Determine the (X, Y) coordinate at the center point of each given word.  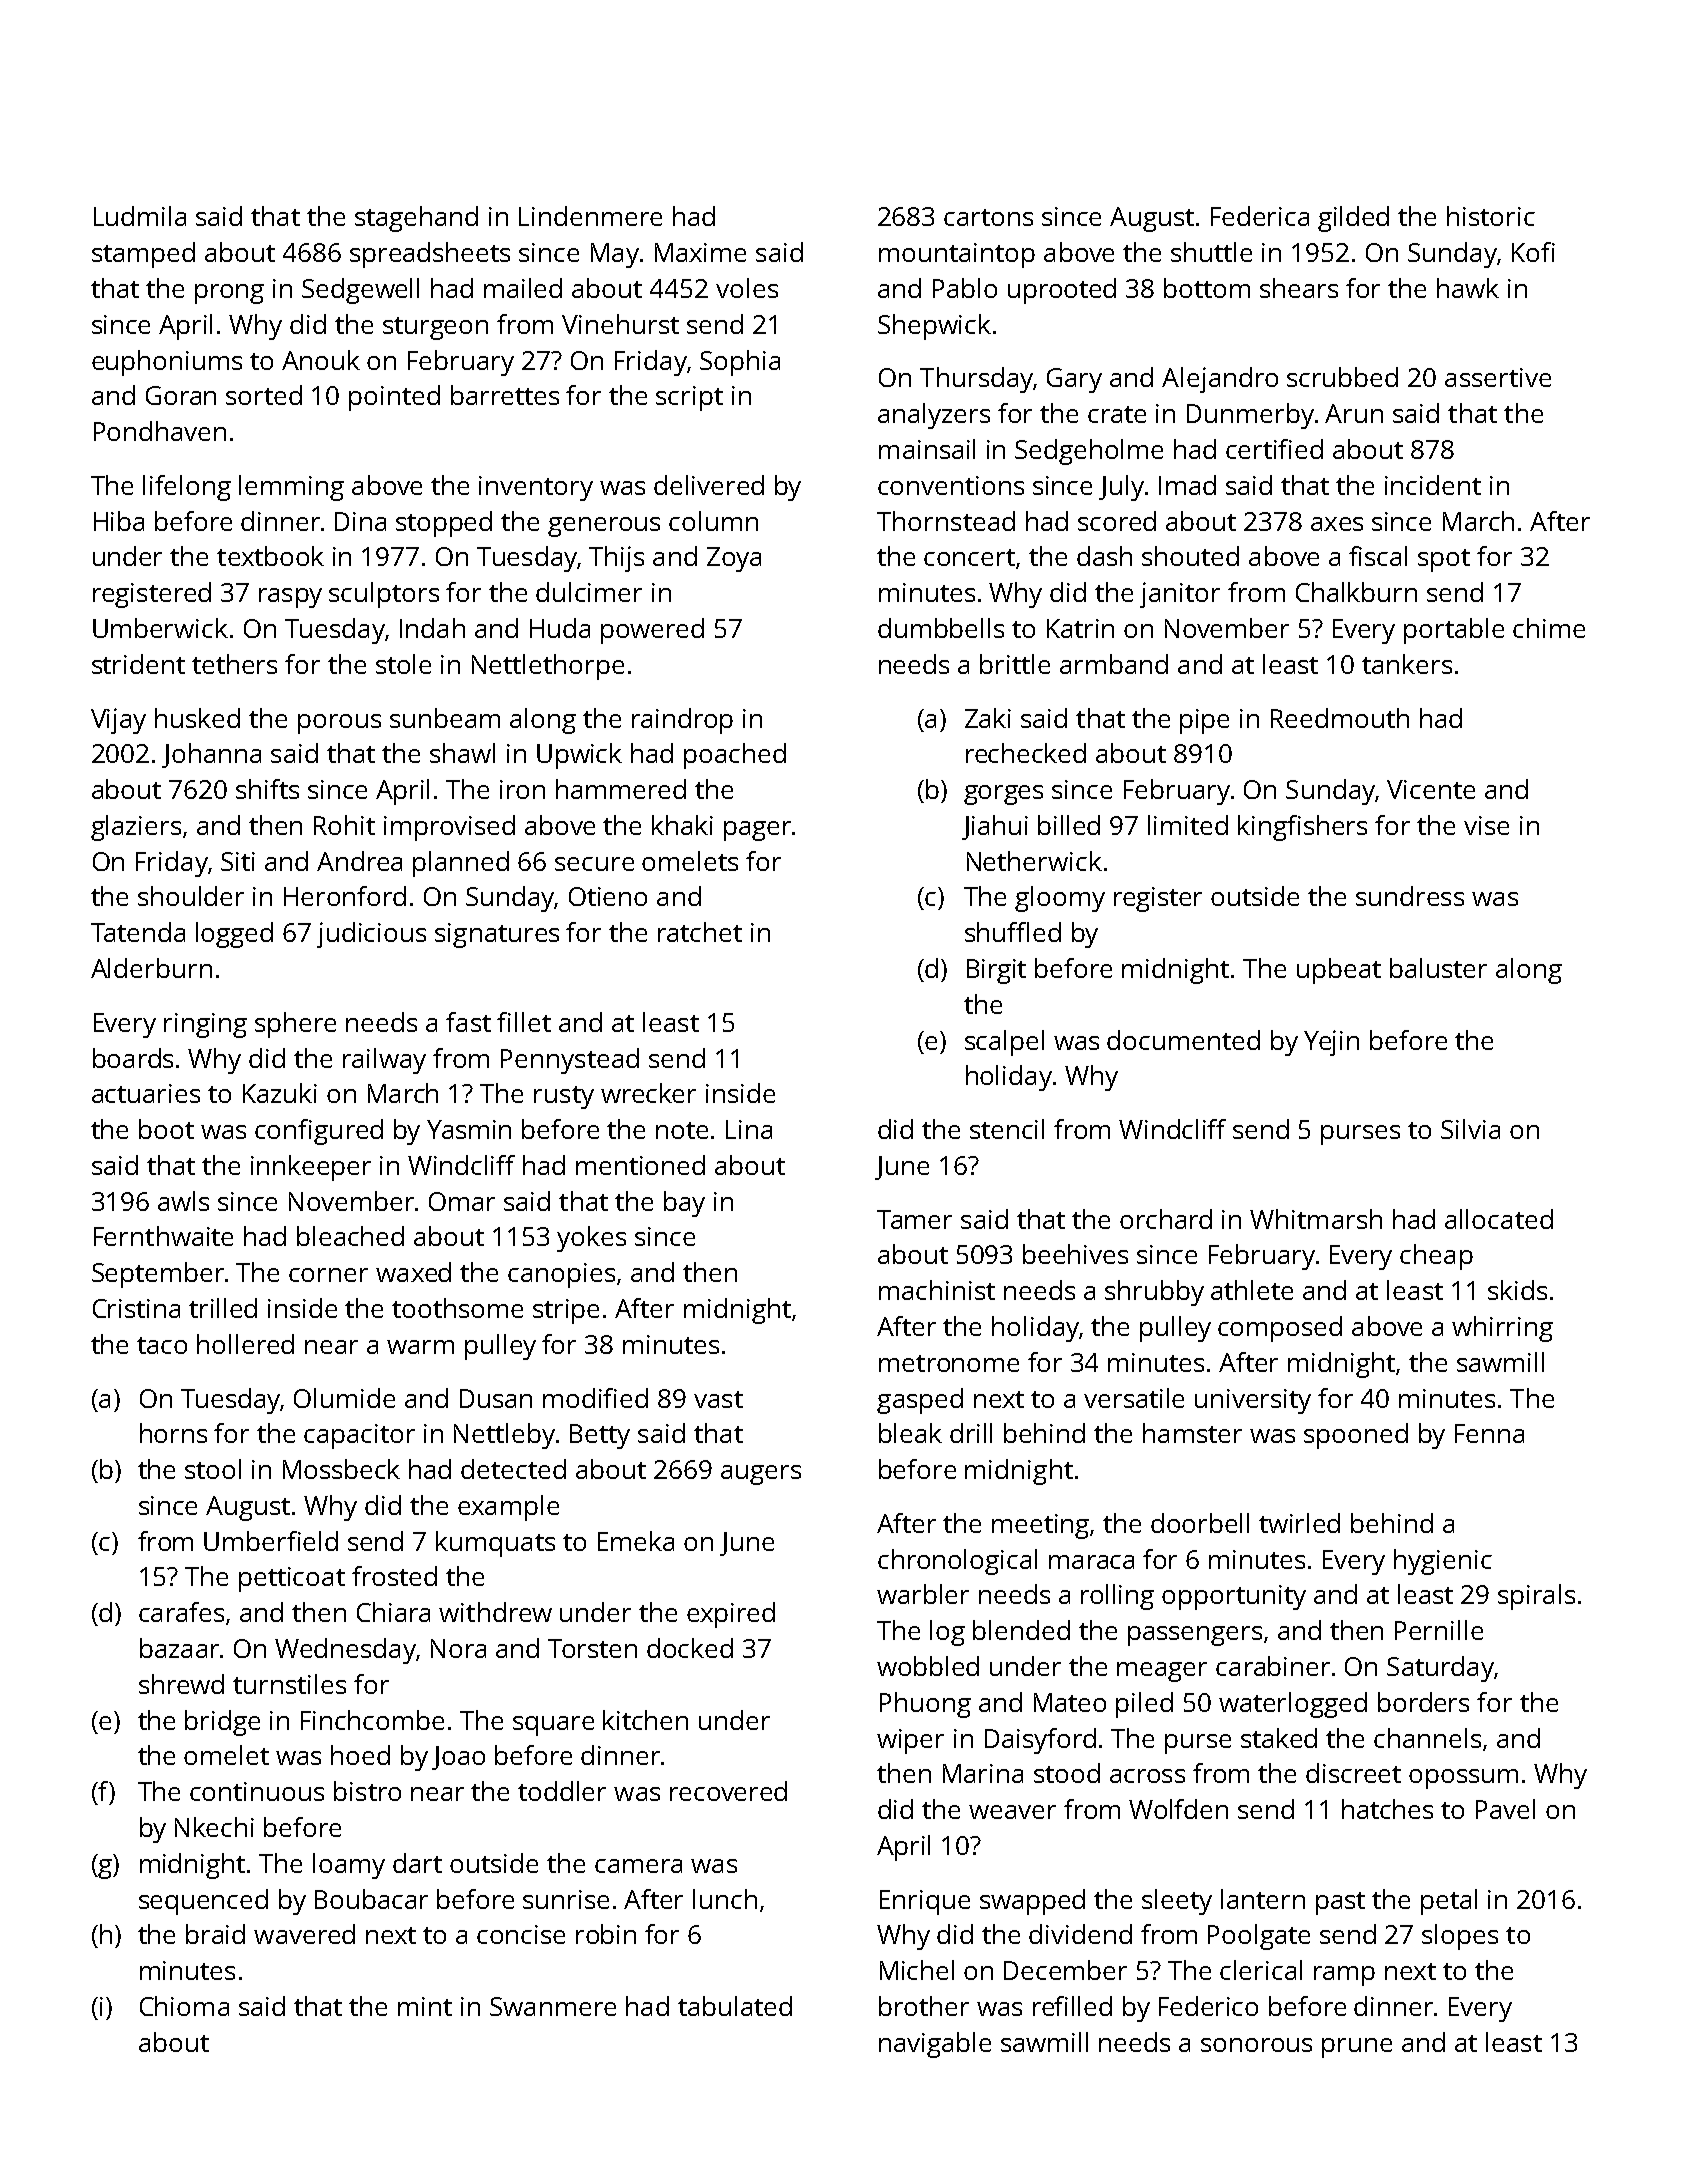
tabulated (735, 2006)
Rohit (344, 825)
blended (1021, 1630)
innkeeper (311, 1168)
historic (1491, 216)
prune (1357, 2048)
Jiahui (995, 827)
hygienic (1443, 1562)
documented (1183, 1040)
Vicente (1431, 789)
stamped (143, 255)
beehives (1075, 1254)
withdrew (495, 1612)
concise (521, 1934)
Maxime (700, 252)
